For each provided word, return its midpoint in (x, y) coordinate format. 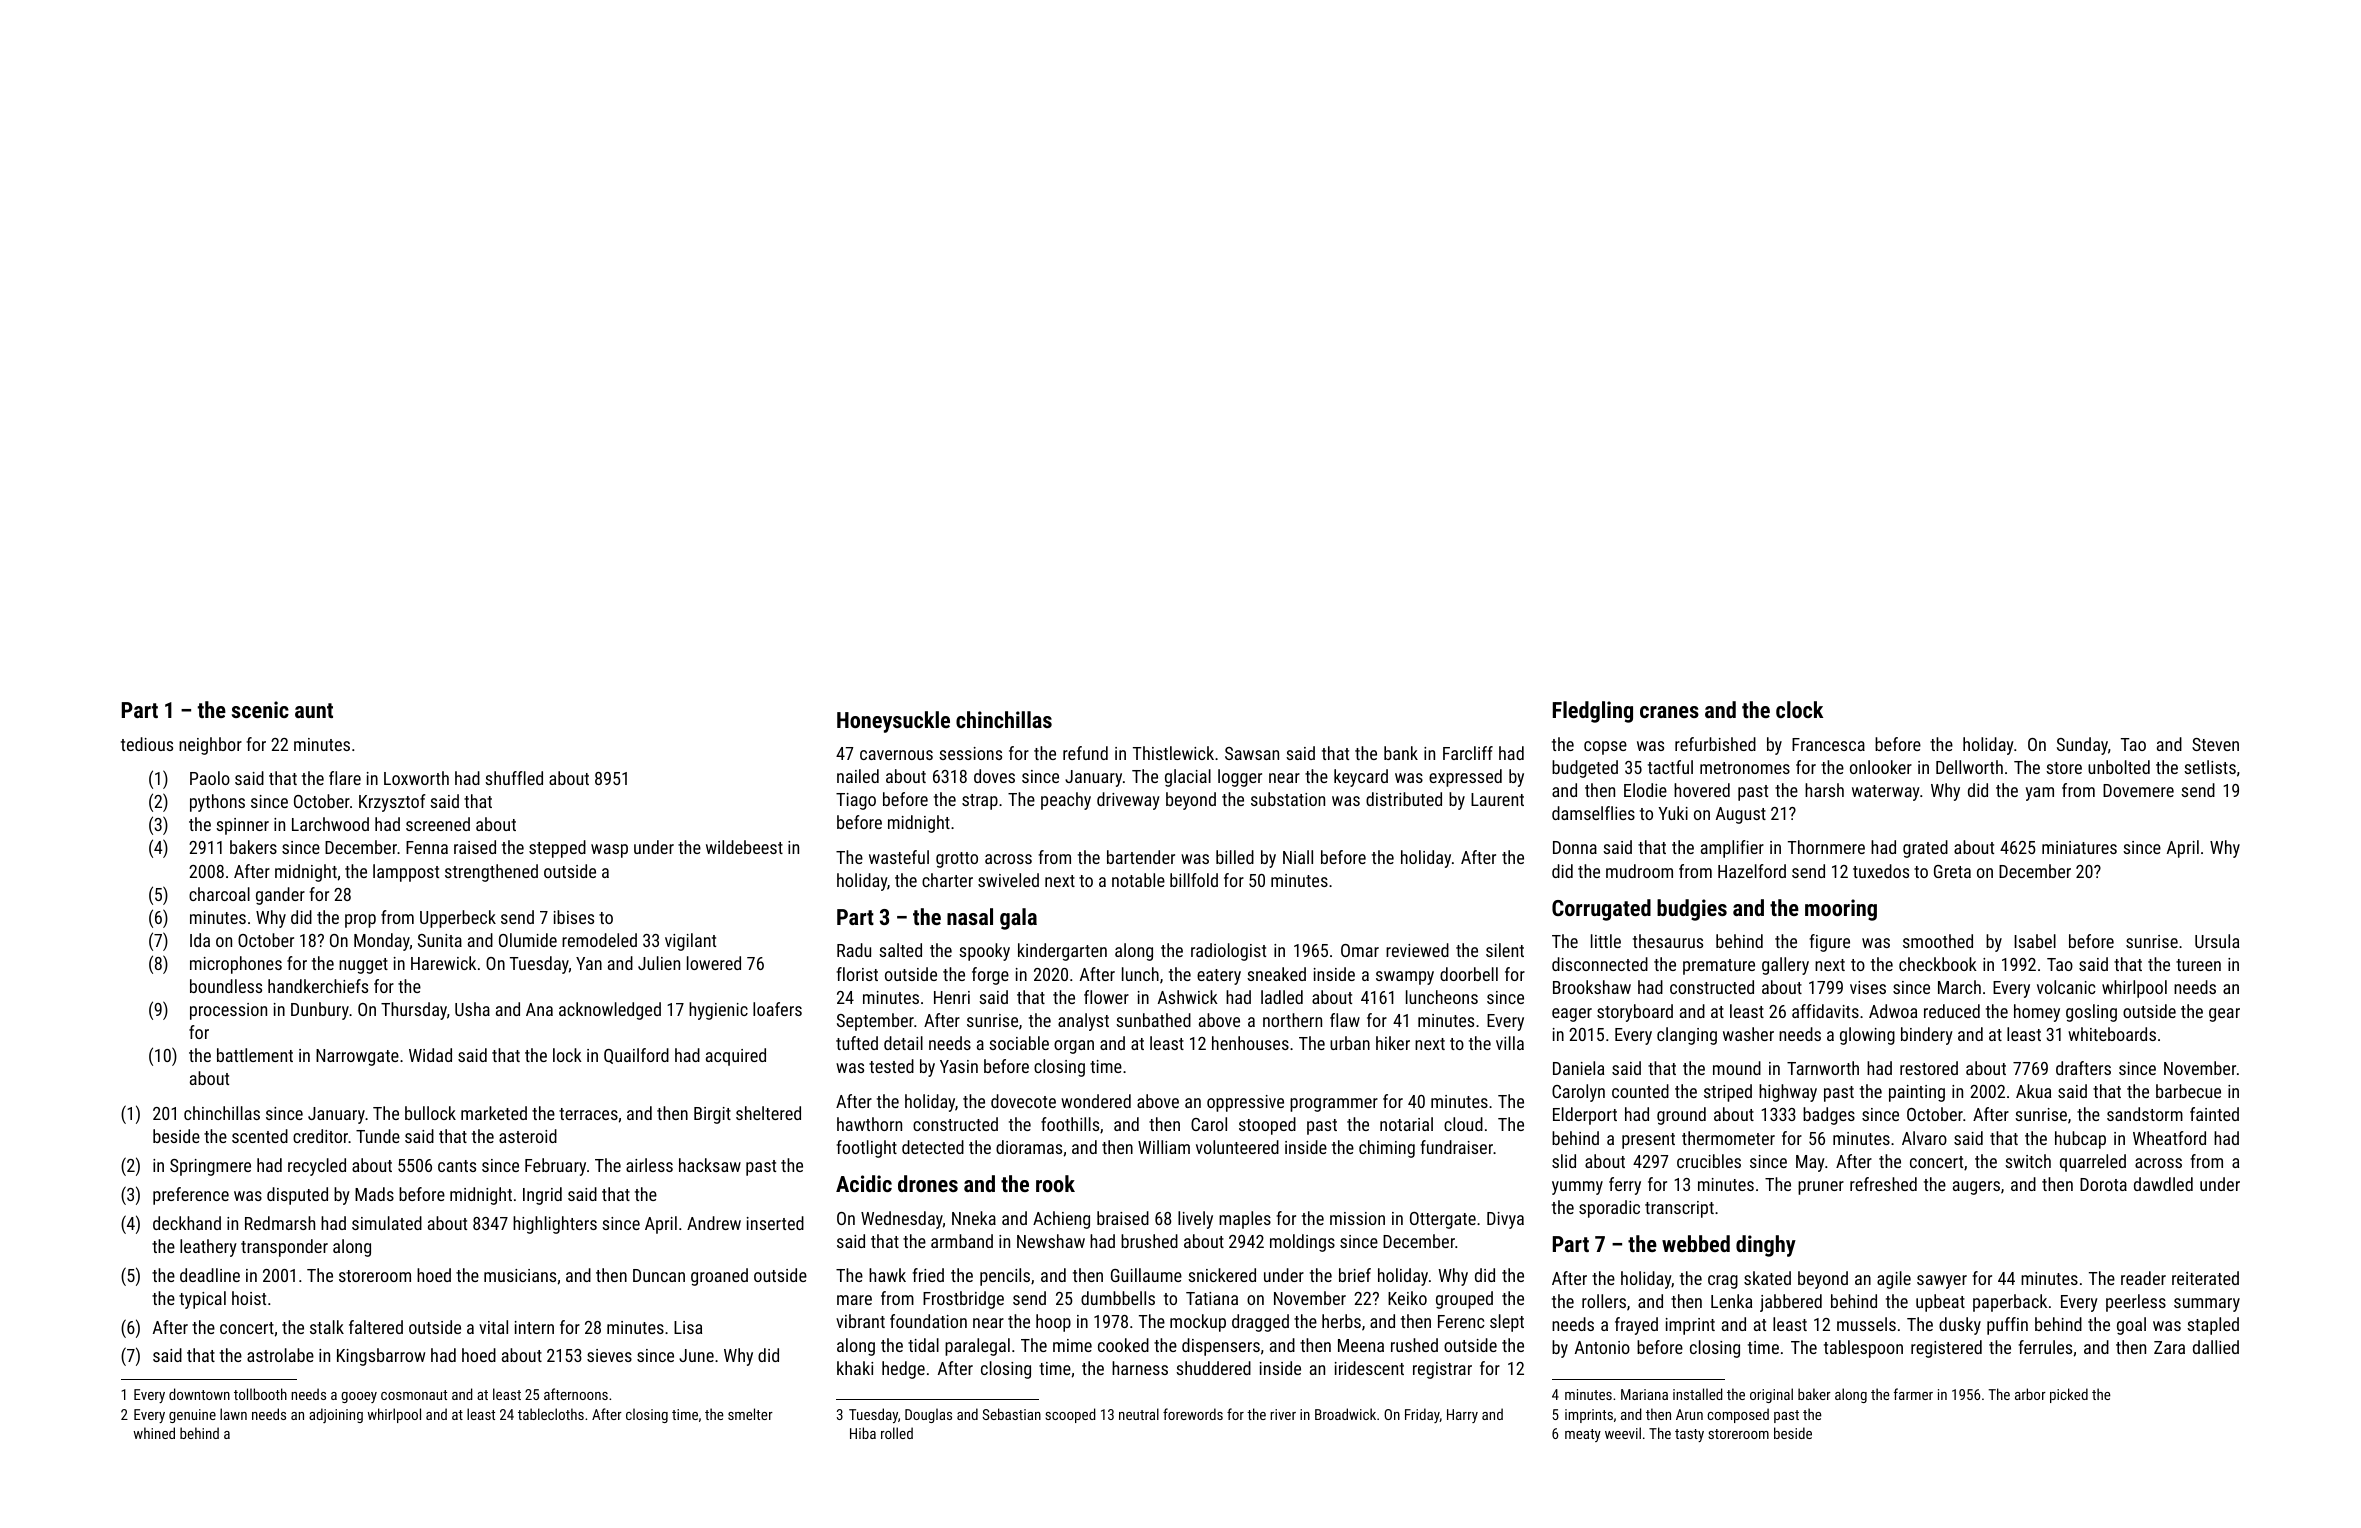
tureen (2198, 965)
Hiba (863, 1433)
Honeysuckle (893, 722)
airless (649, 1165)
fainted (2214, 1114)
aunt (314, 710)
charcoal (219, 894)
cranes (1669, 712)
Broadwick (1345, 1414)
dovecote (1023, 1101)
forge (990, 976)
